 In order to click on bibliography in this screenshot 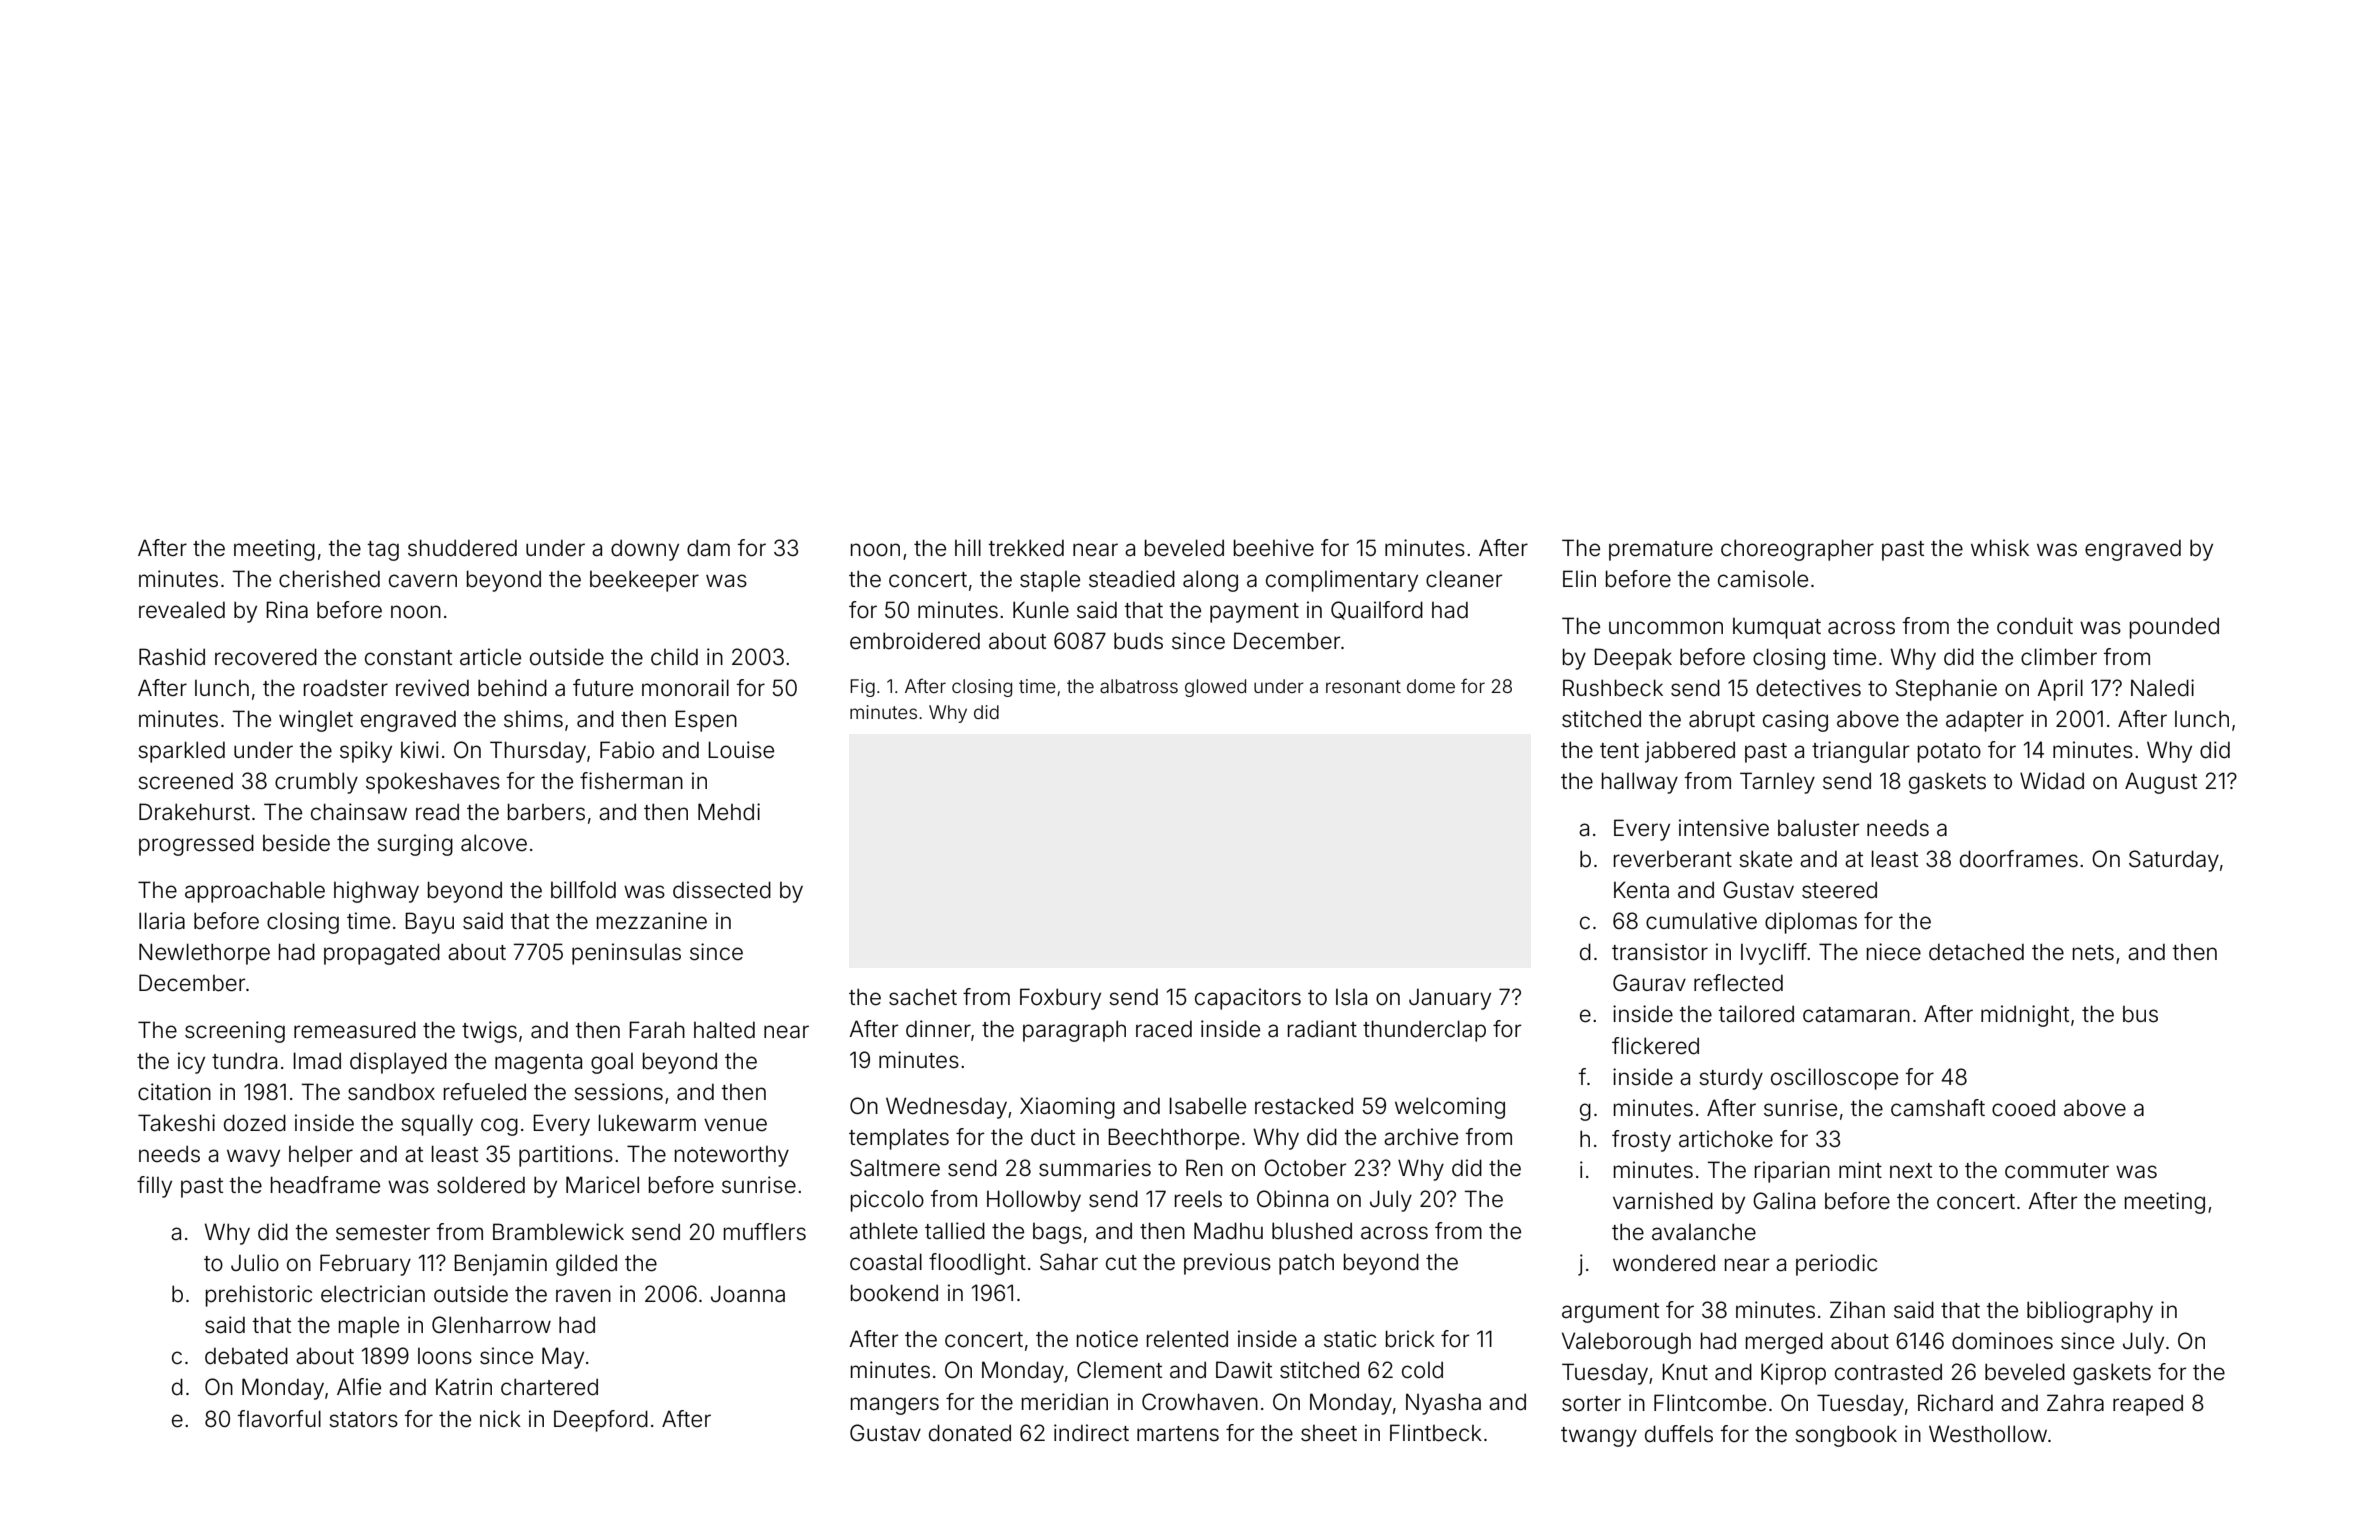, I will do `click(2090, 1312)`.
